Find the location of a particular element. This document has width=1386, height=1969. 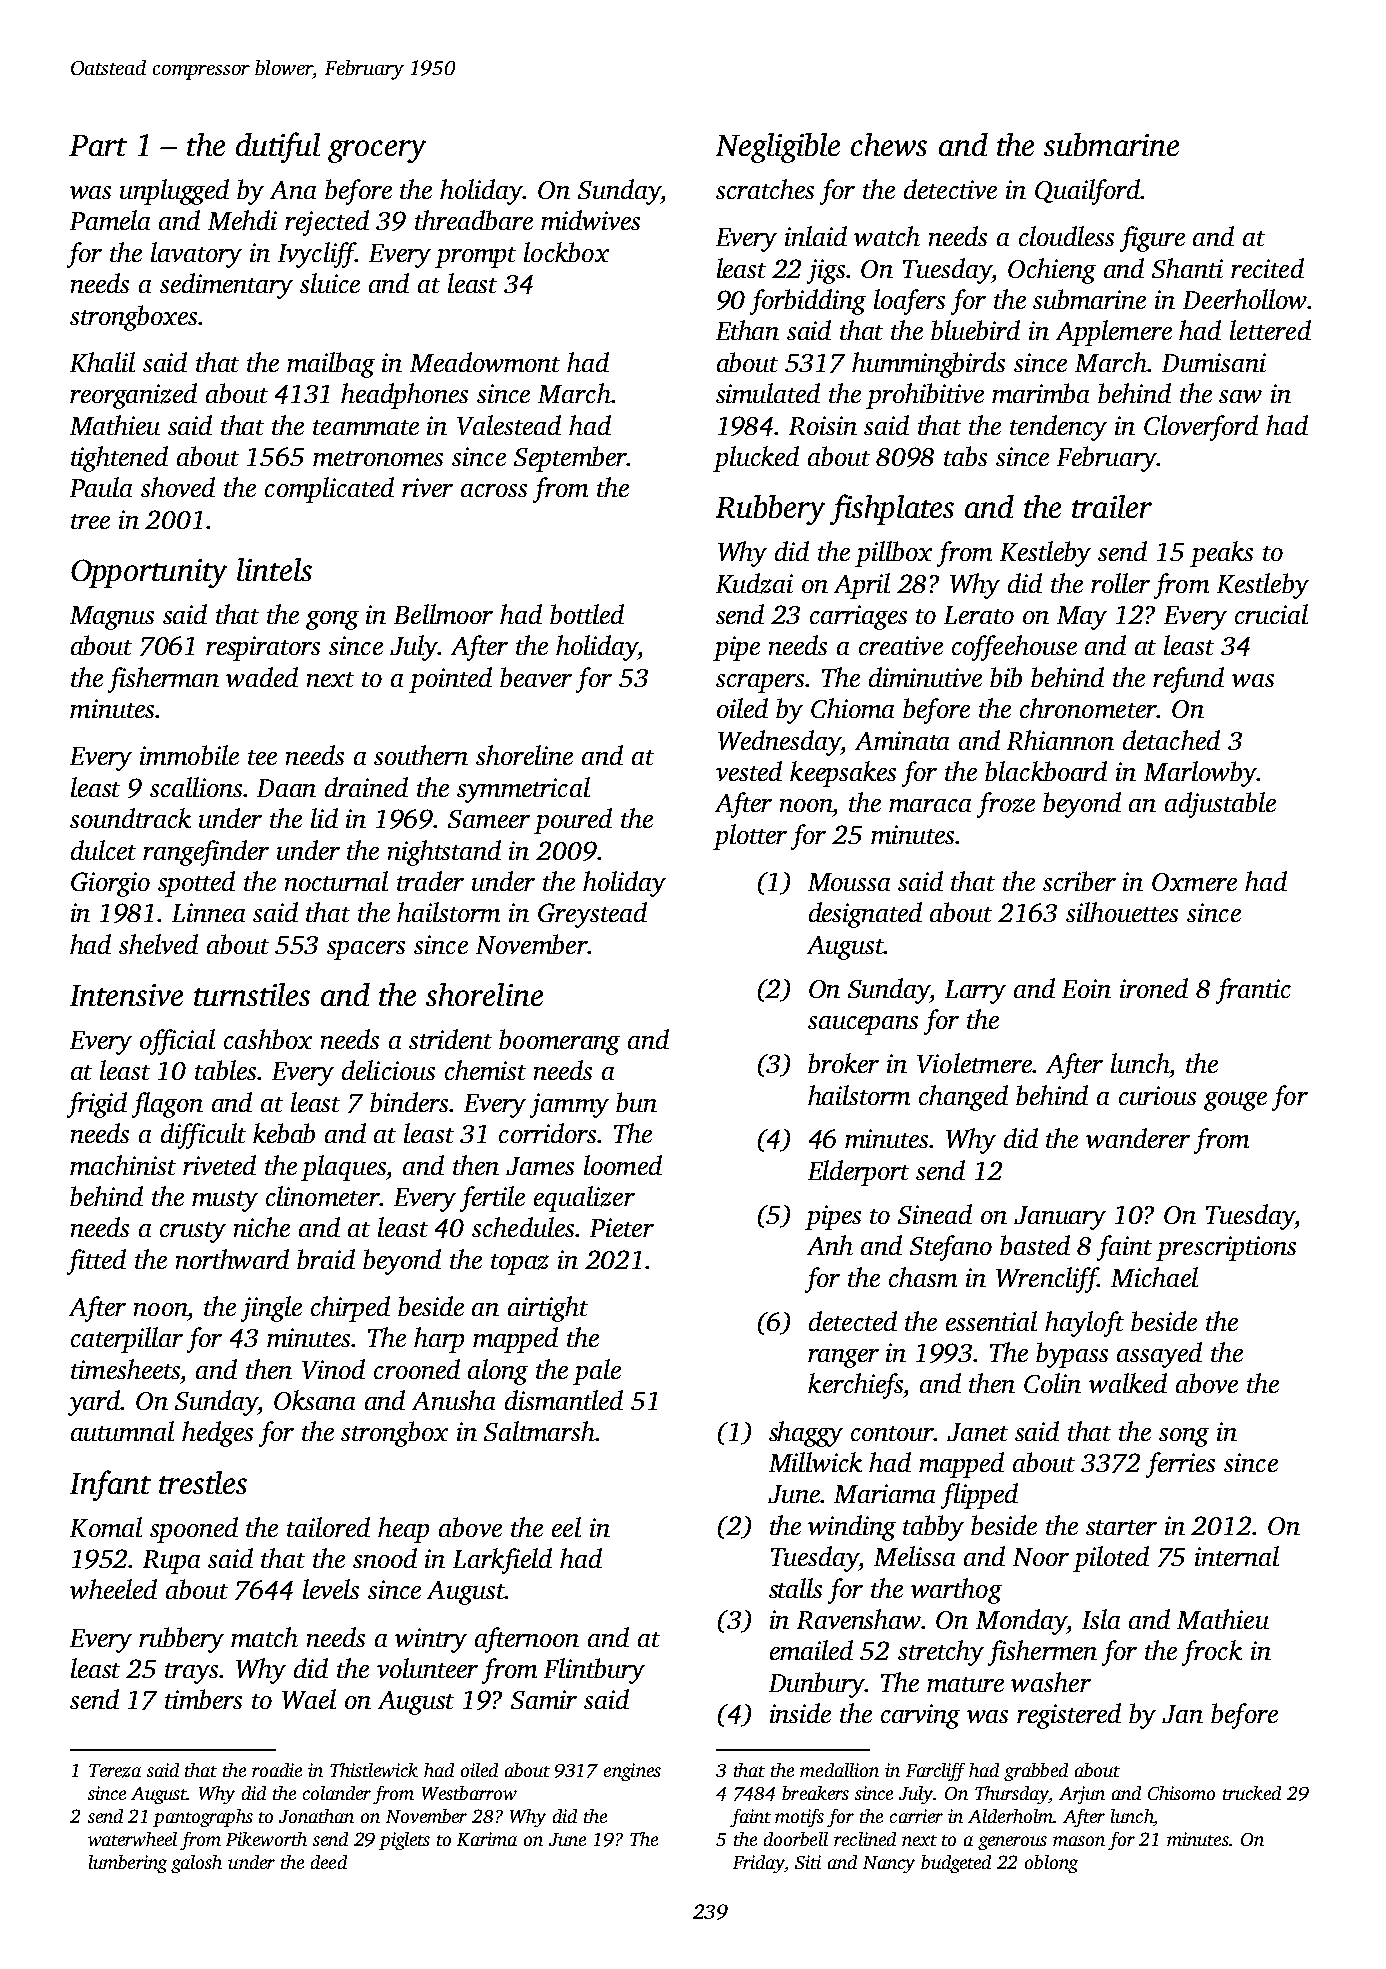

scriber is located at coordinates (1079, 881).
